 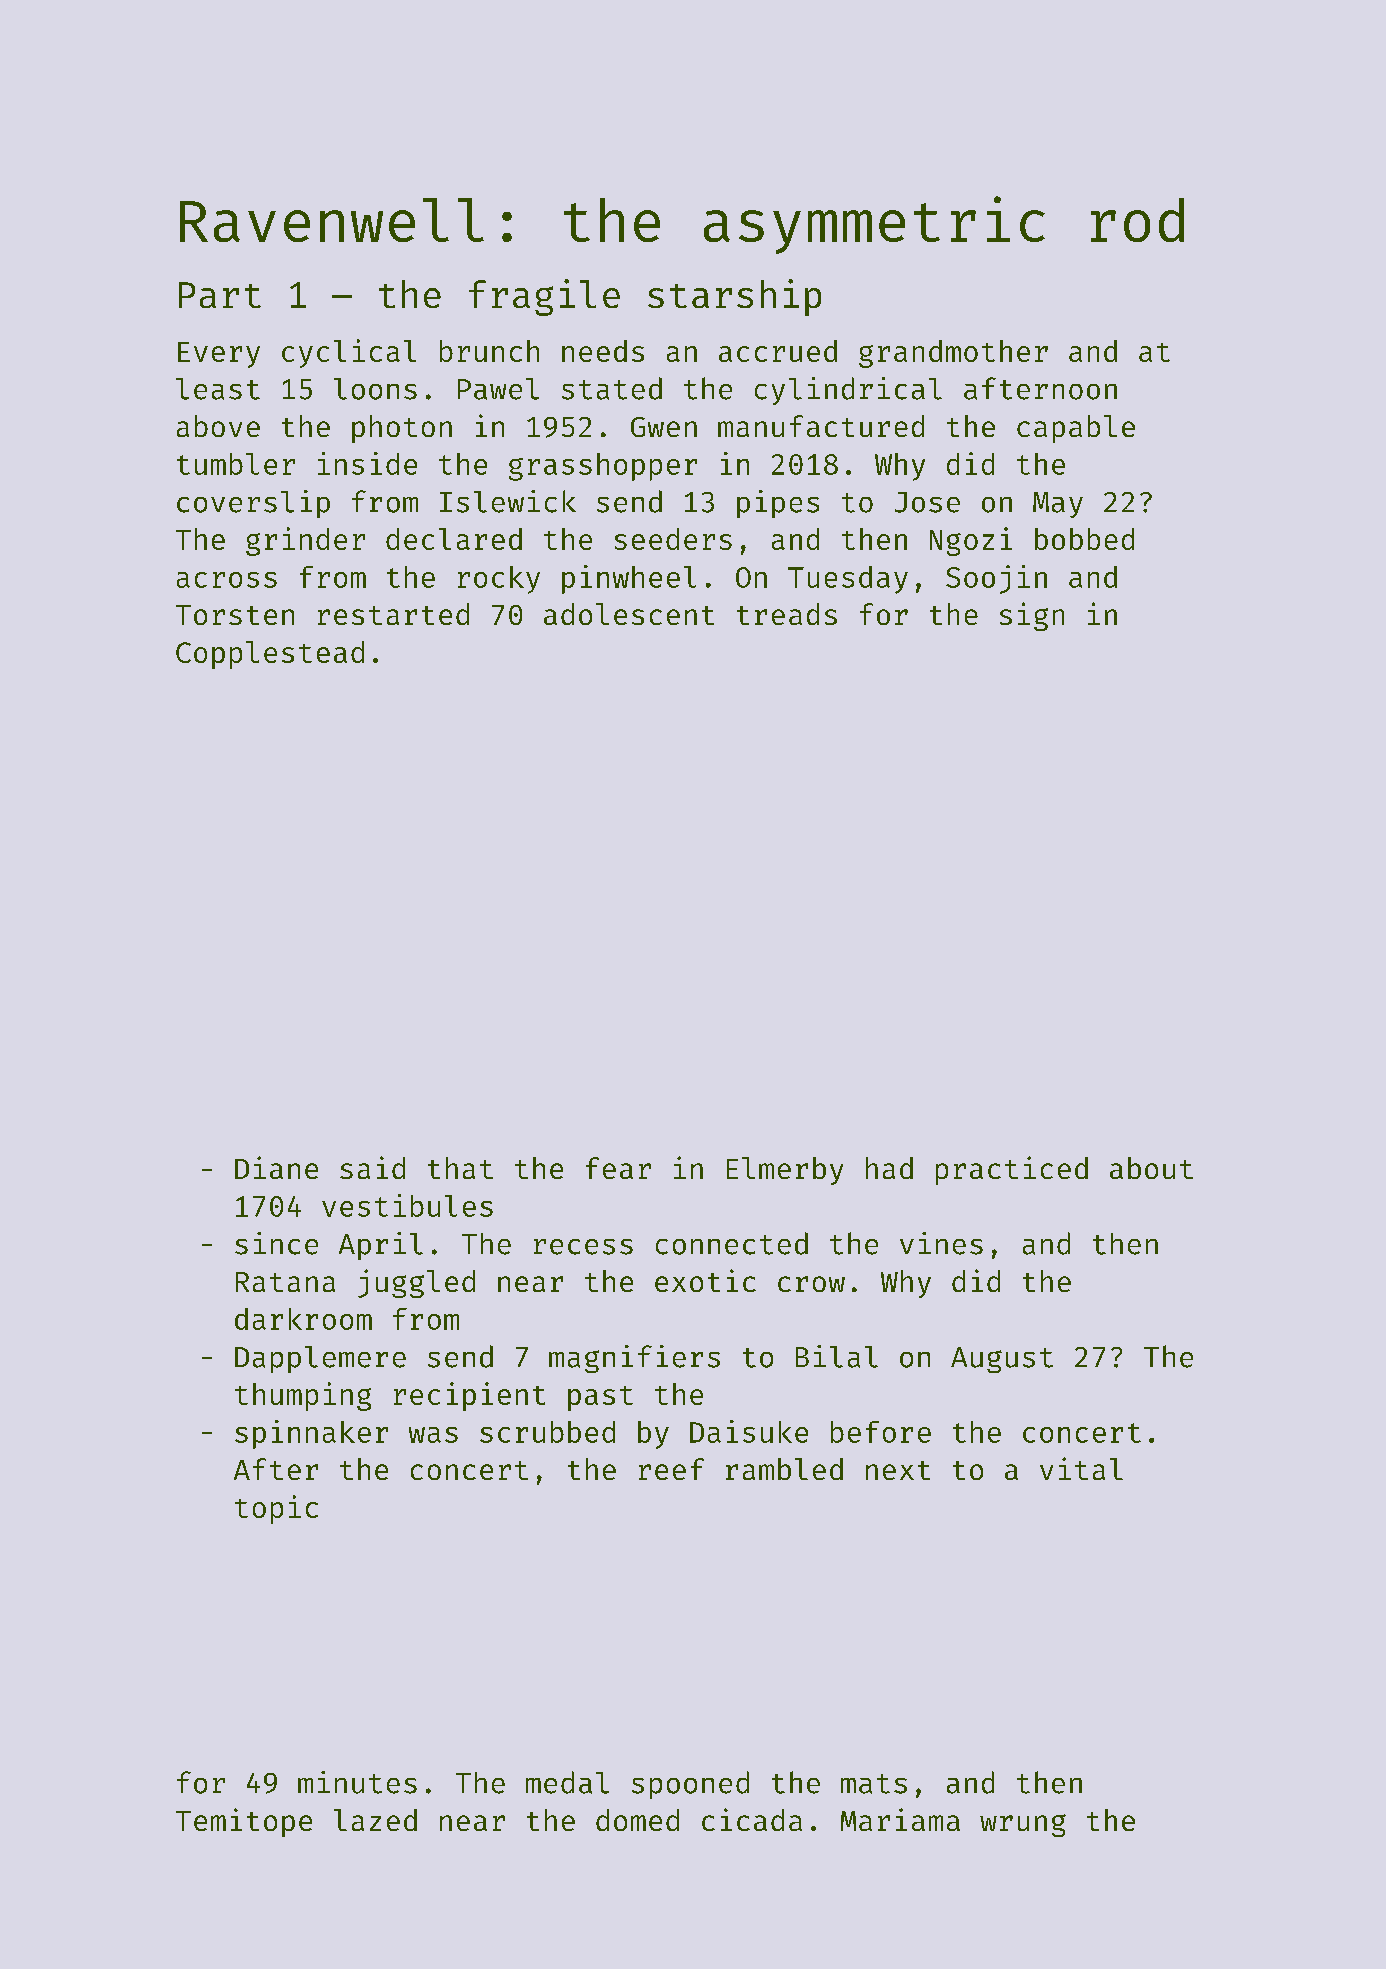 What do you see at coordinates (544, 297) in the screenshot?
I see `fragile` at bounding box center [544, 297].
